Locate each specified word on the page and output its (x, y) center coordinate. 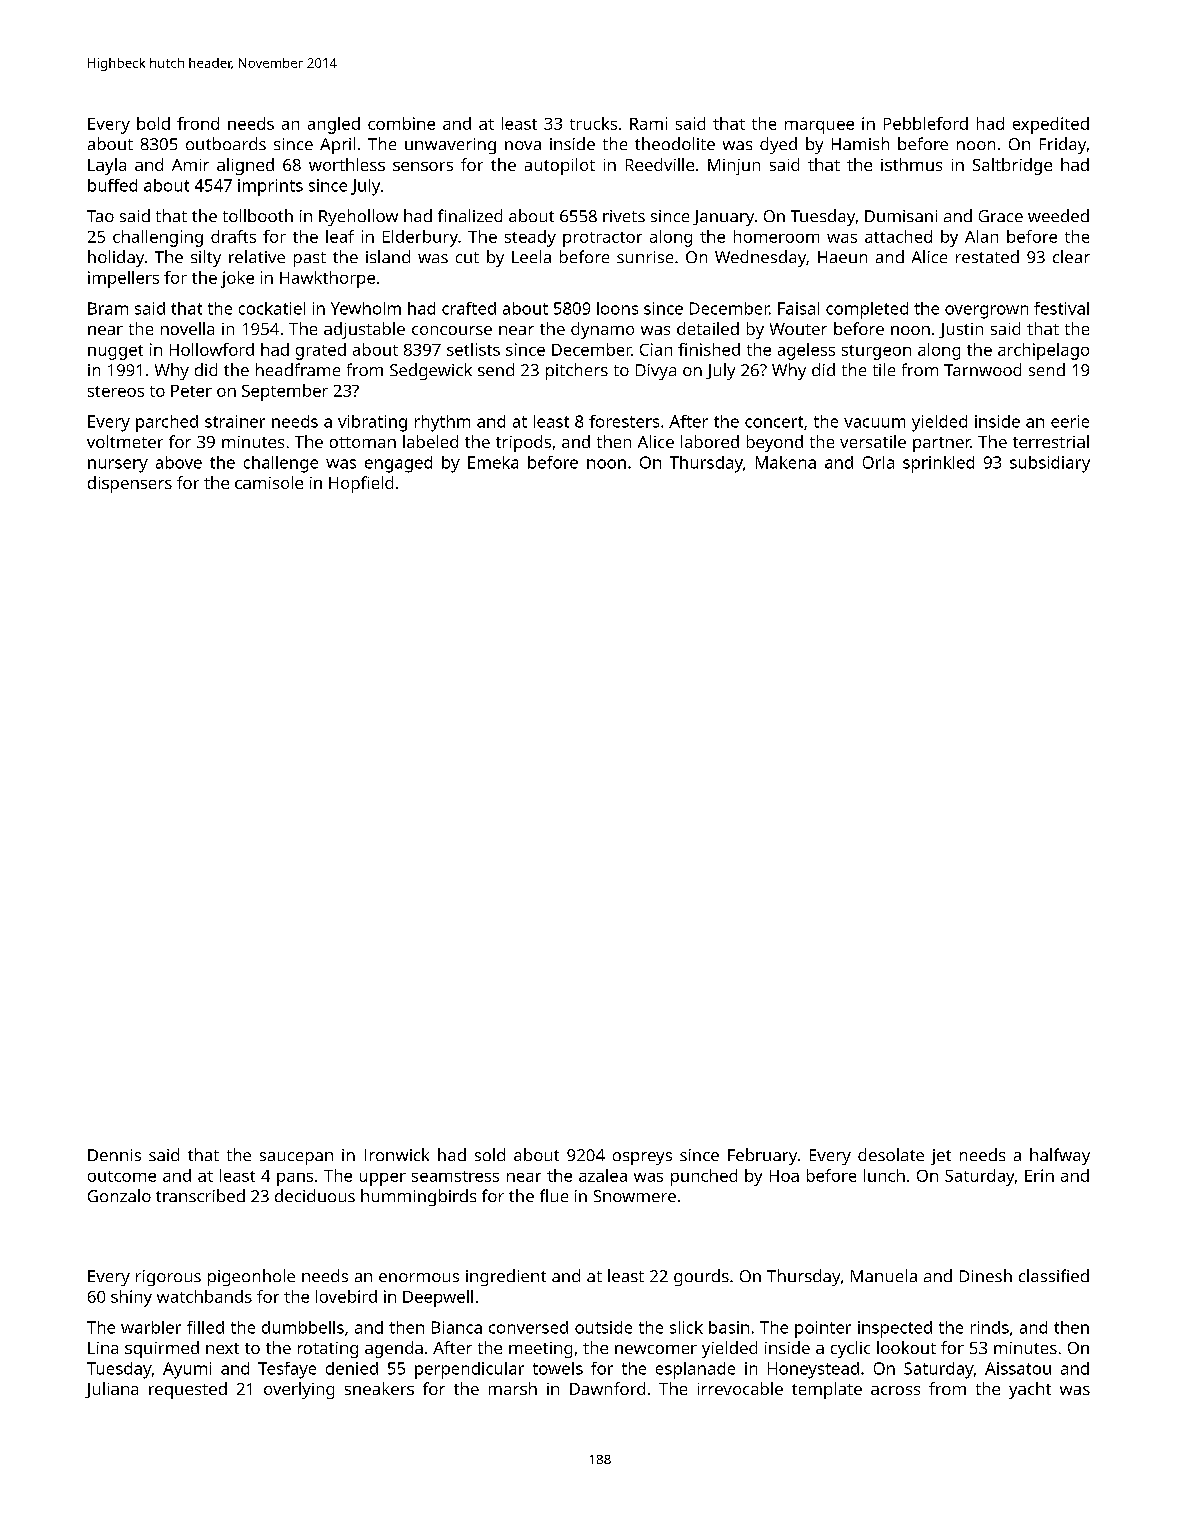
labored (710, 441)
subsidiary (1050, 464)
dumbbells (303, 1327)
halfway (1060, 1156)
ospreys (642, 1158)
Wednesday (760, 258)
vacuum (874, 423)
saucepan (296, 1158)
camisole (269, 482)
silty (206, 258)
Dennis (114, 1155)
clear (1071, 256)
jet (941, 1157)
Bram (108, 308)
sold (490, 1154)
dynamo (602, 330)
